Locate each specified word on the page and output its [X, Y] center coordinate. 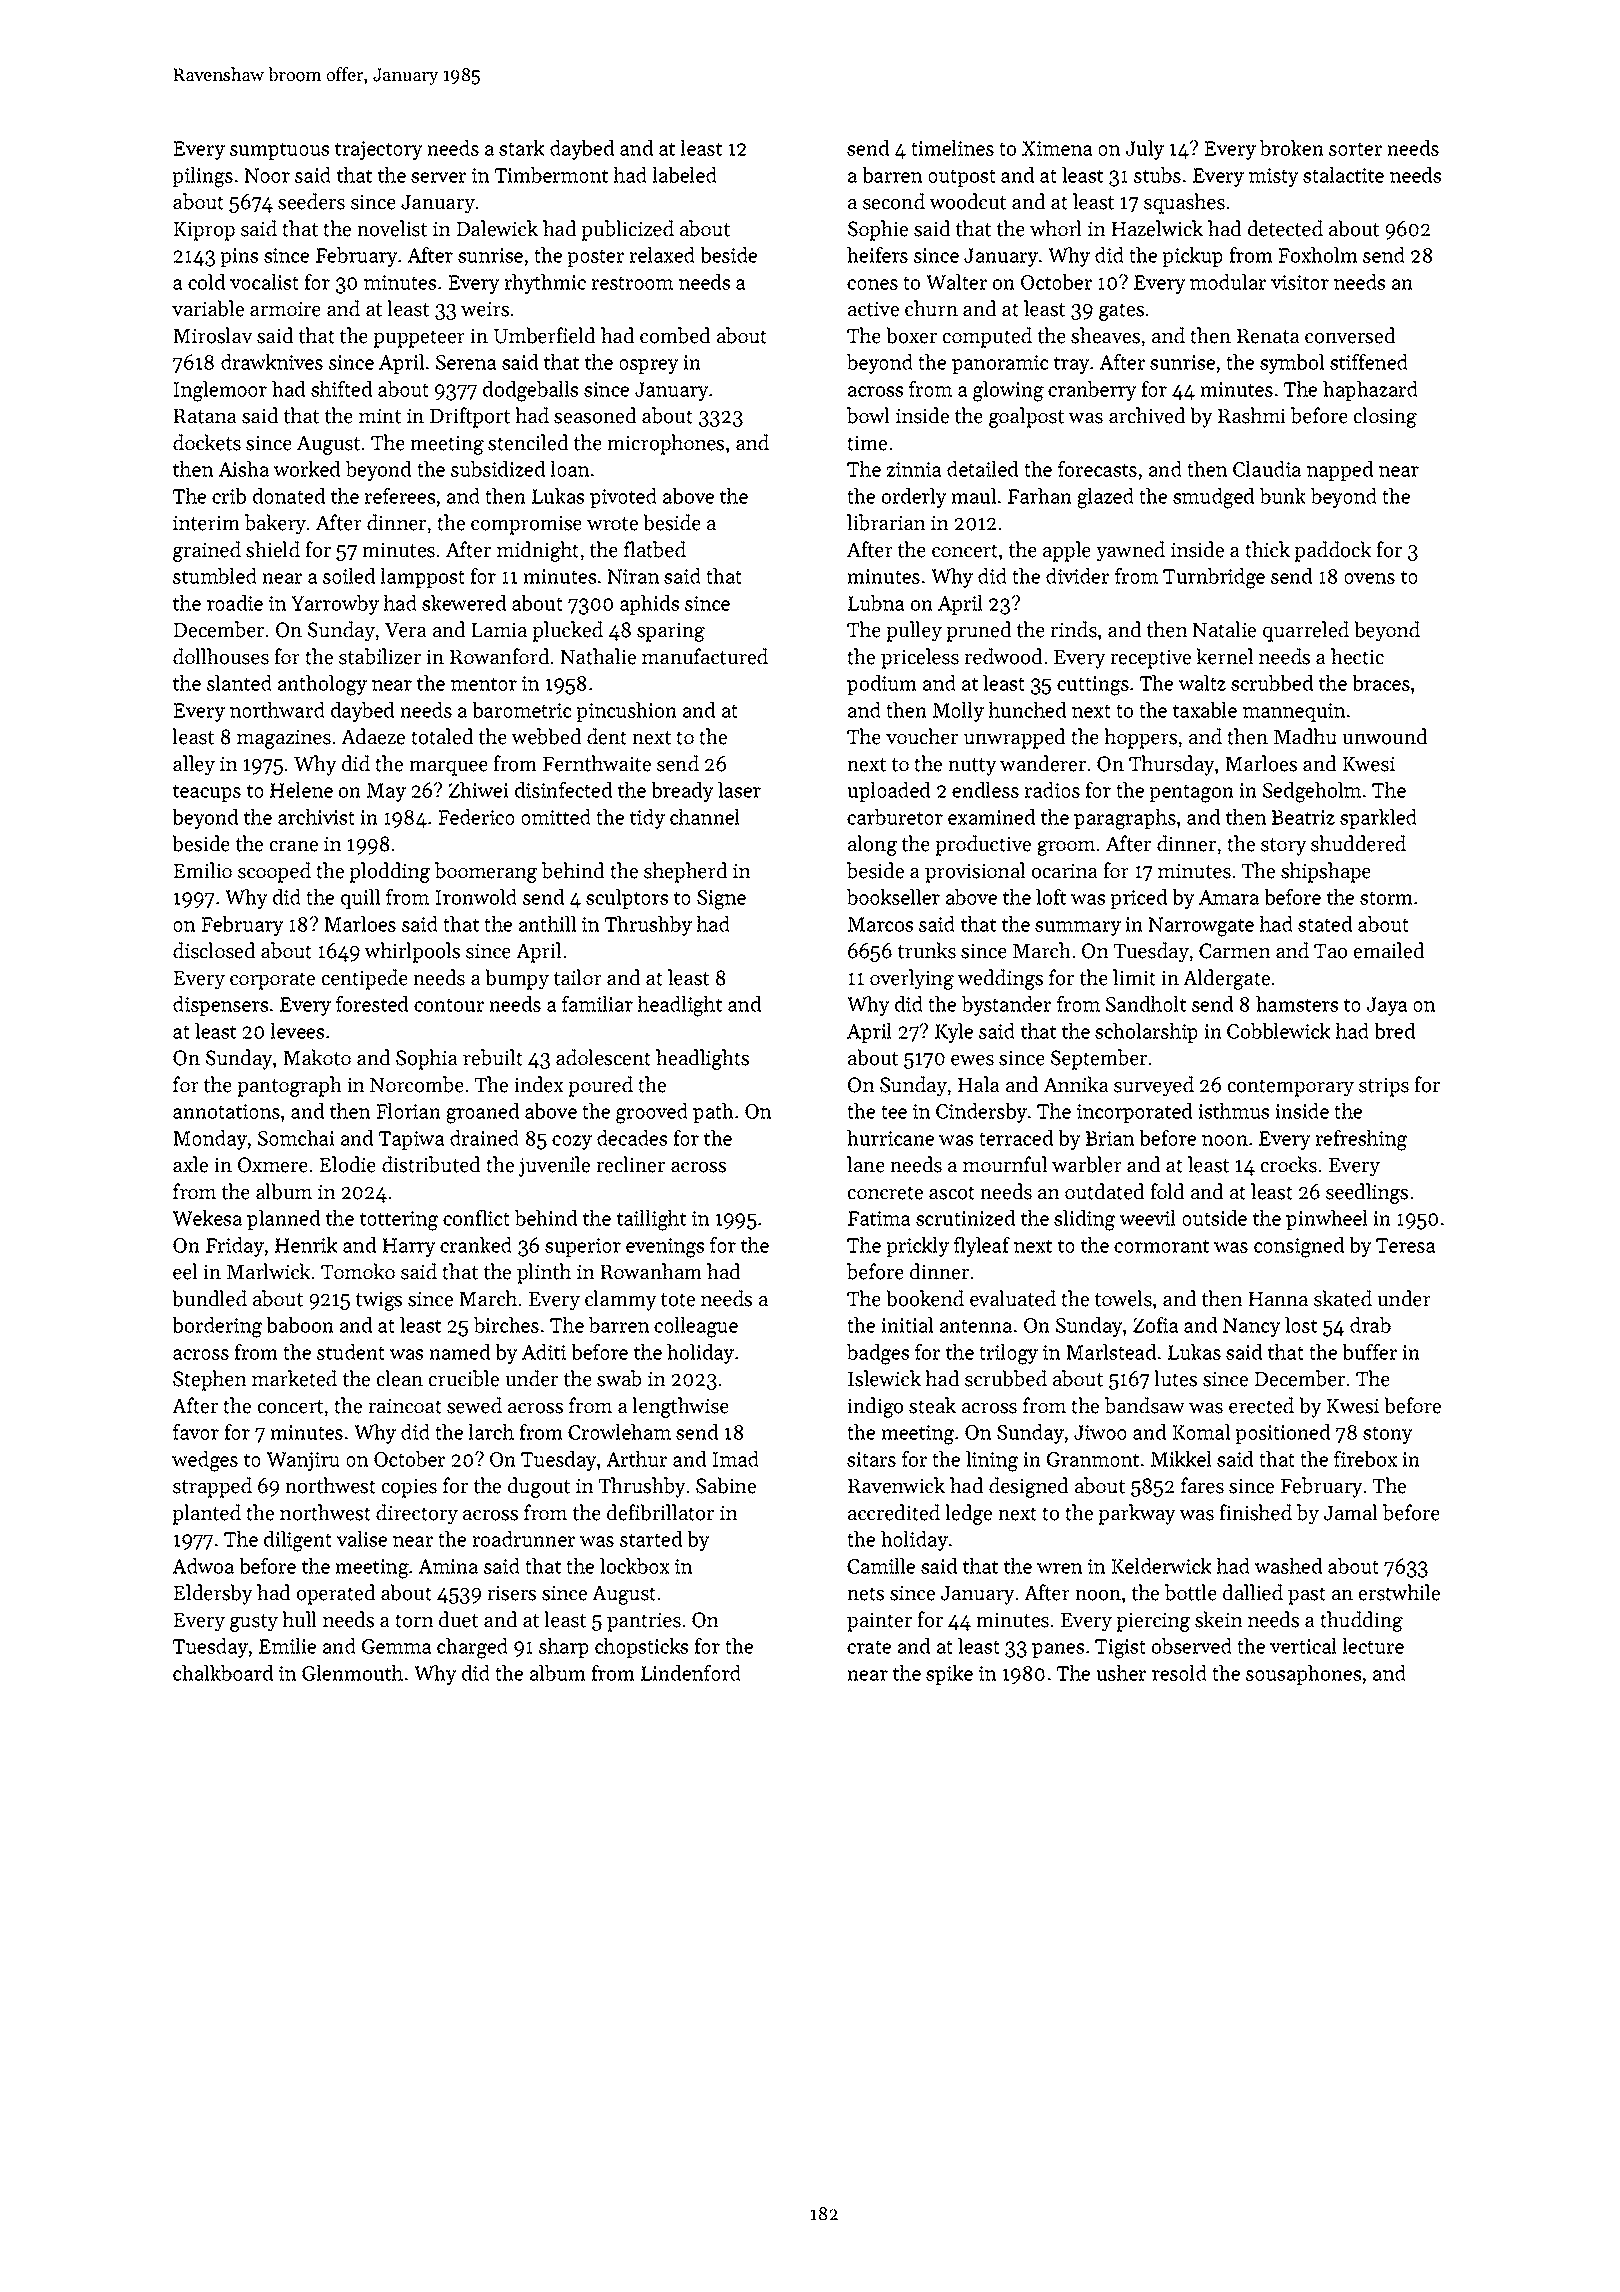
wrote [612, 524]
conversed [1350, 335]
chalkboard [223, 1673]
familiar [597, 1004]
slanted [239, 683]
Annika [1076, 1084]
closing [1385, 417]
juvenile [554, 1166]
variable [208, 308]
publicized [627, 230]
